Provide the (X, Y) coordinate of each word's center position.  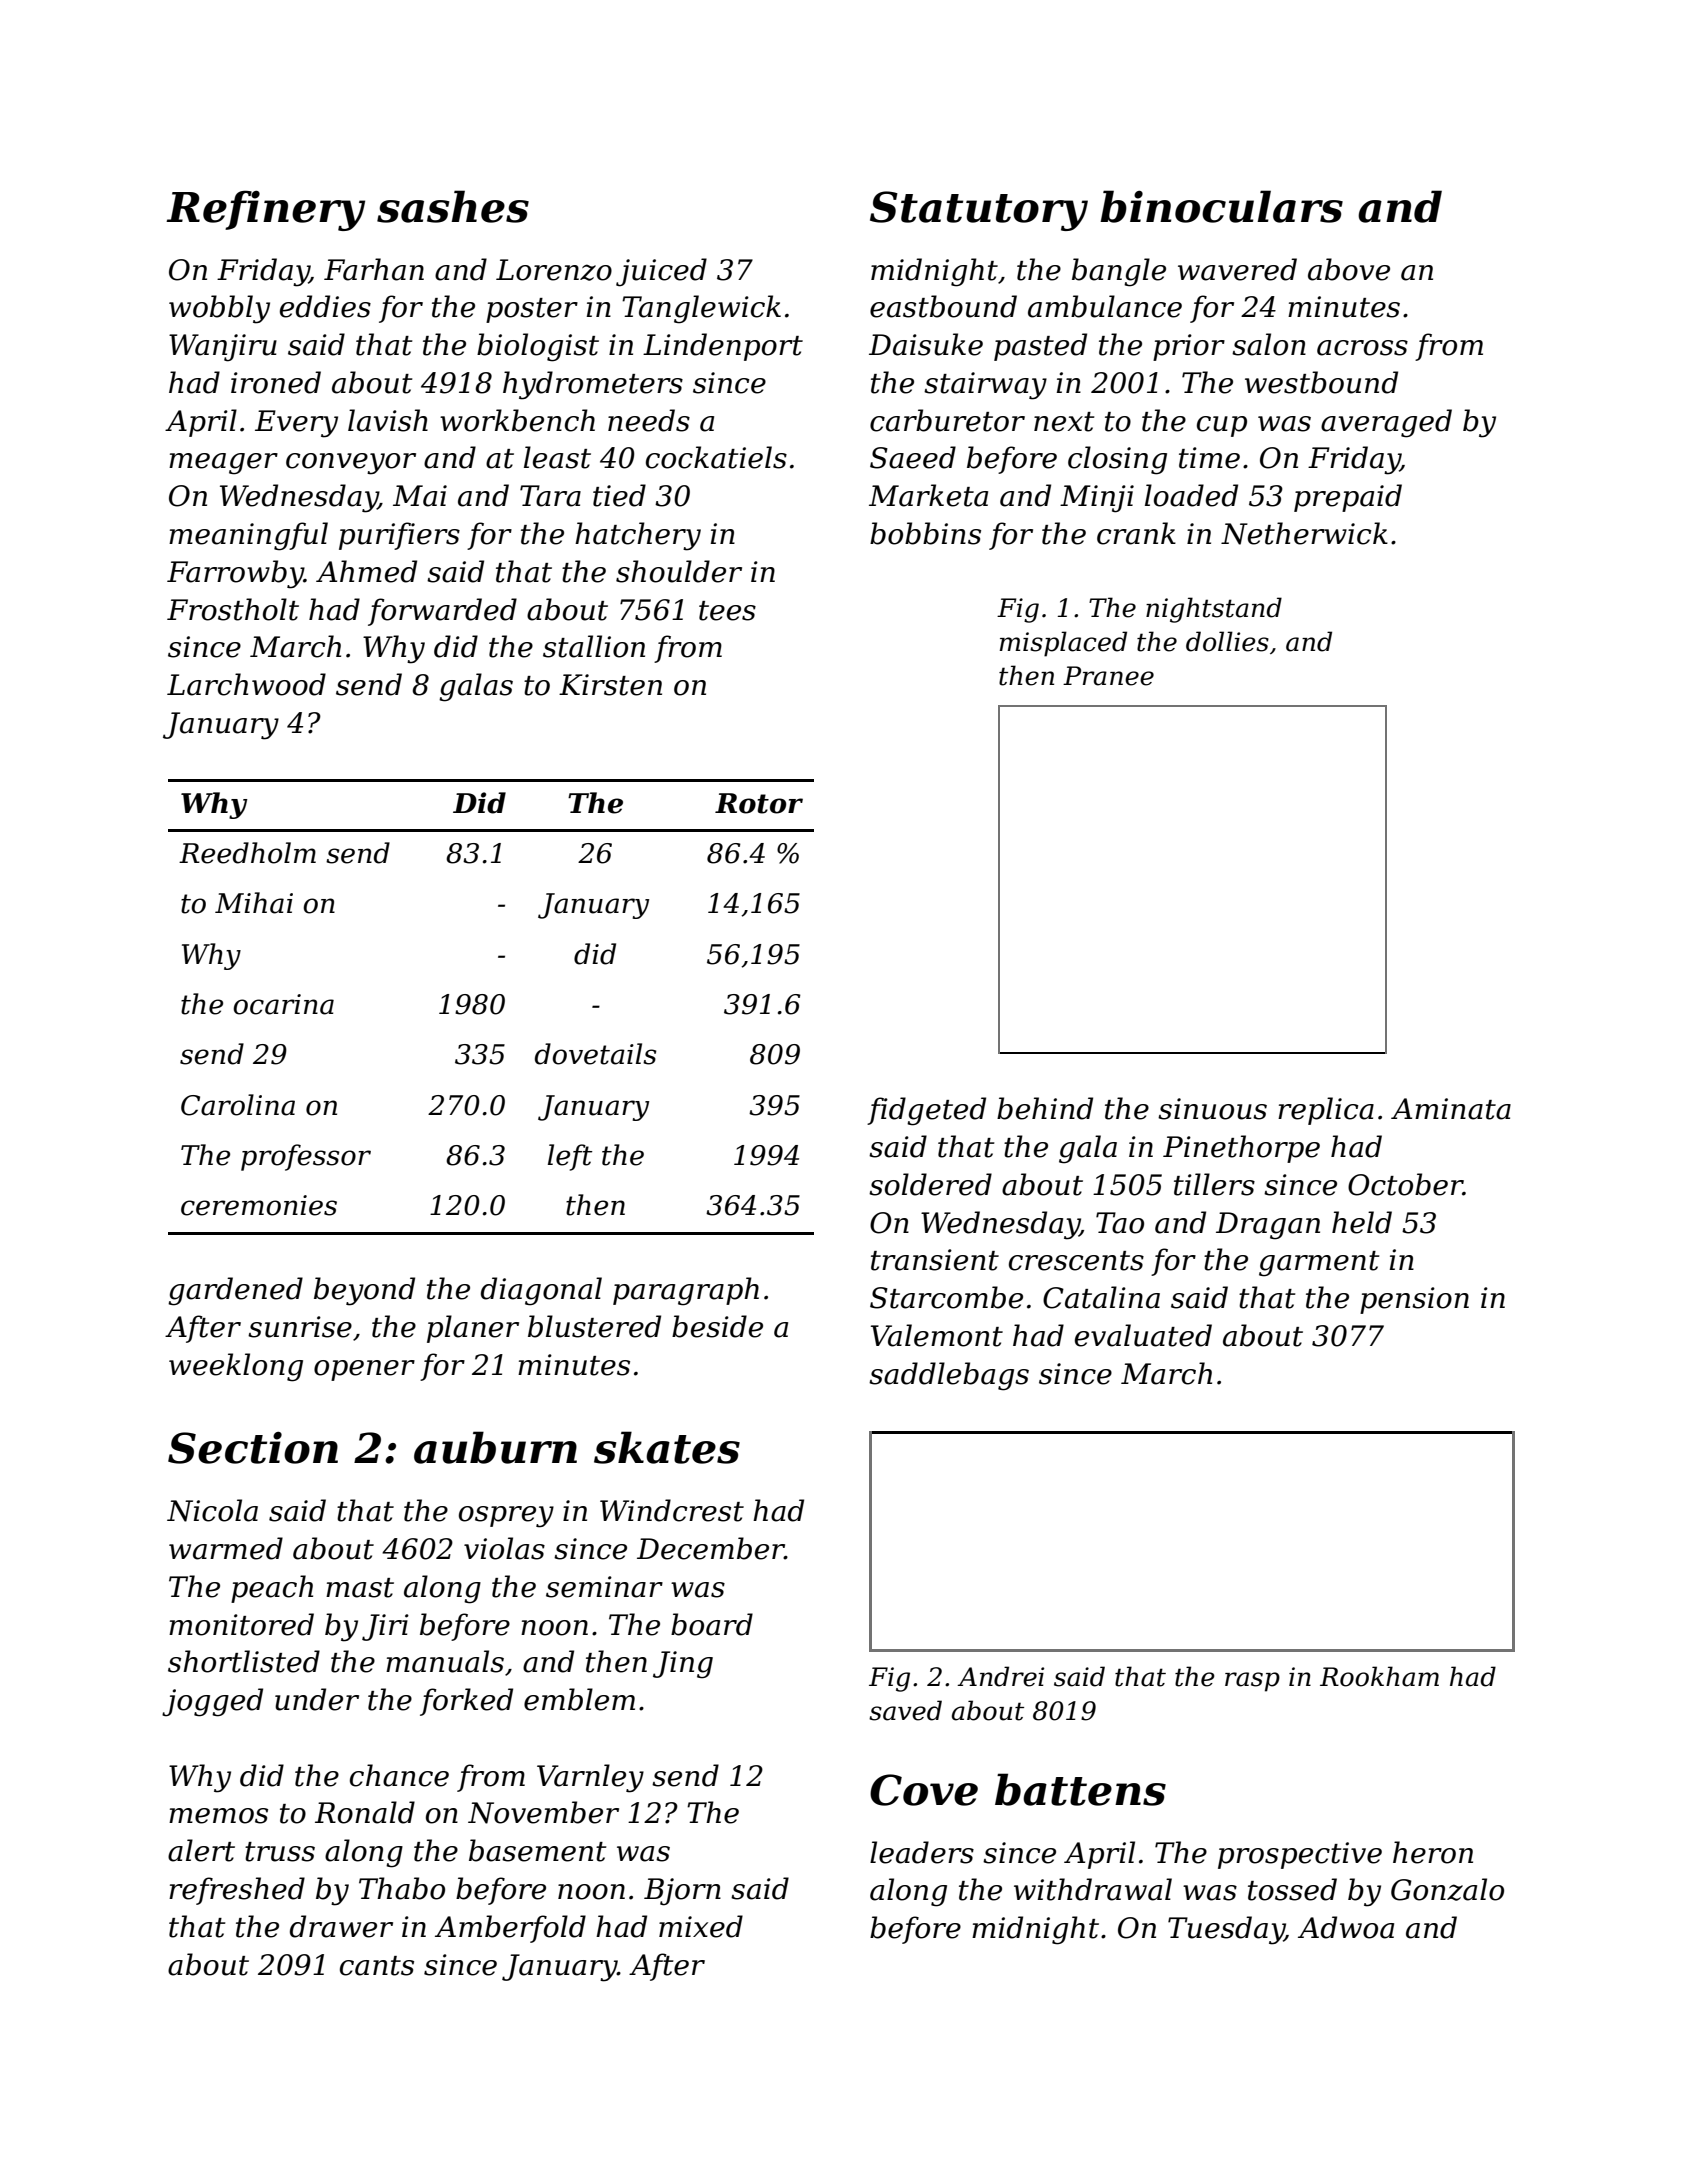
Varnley (590, 1778)
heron (1433, 1852)
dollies (1227, 641)
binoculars (1221, 206)
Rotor (759, 803)
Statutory (979, 211)
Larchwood (246, 684)
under (317, 1699)
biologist (538, 347)
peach (272, 1589)
